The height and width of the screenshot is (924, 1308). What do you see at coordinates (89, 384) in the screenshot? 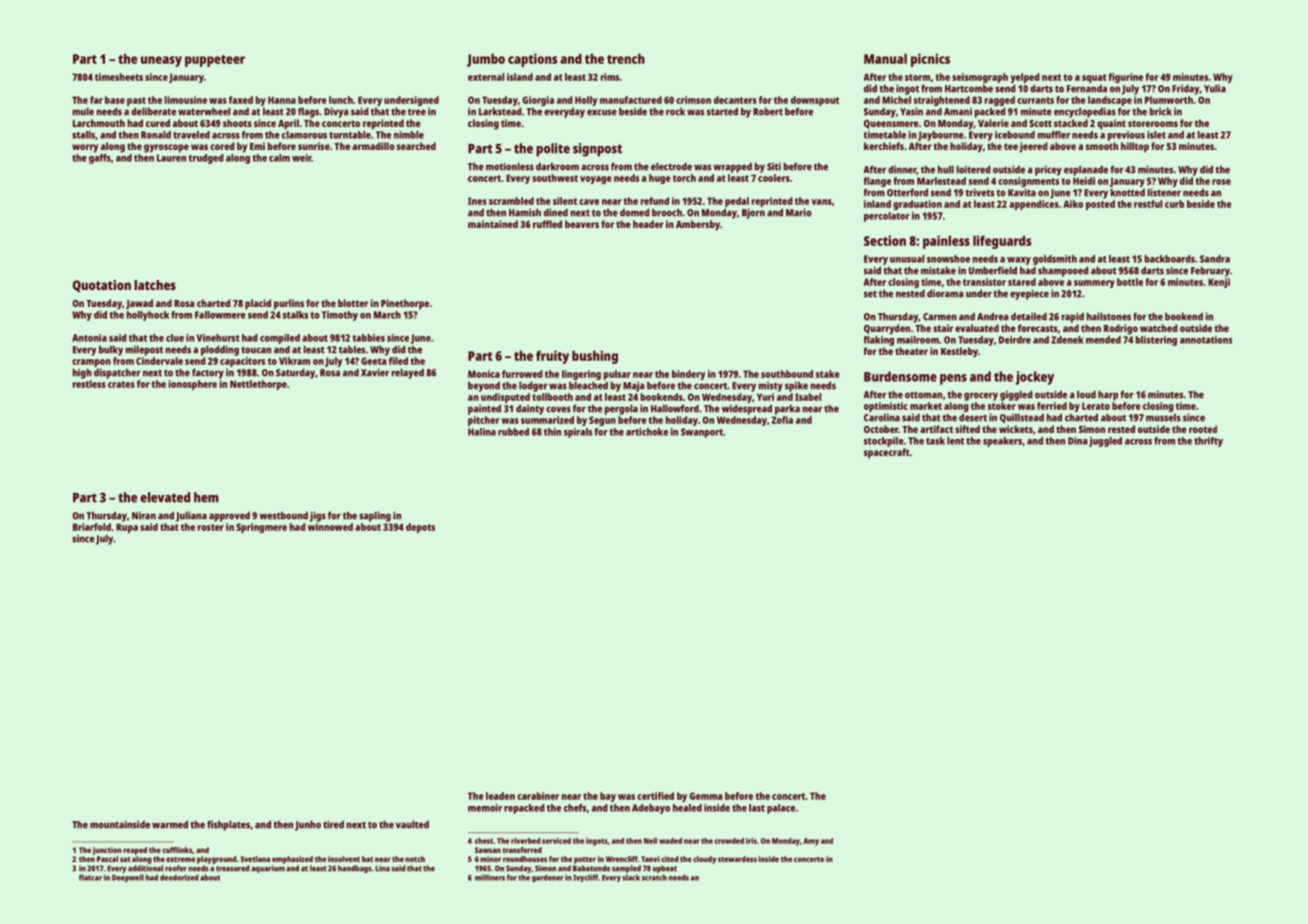
I see `restless` at bounding box center [89, 384].
